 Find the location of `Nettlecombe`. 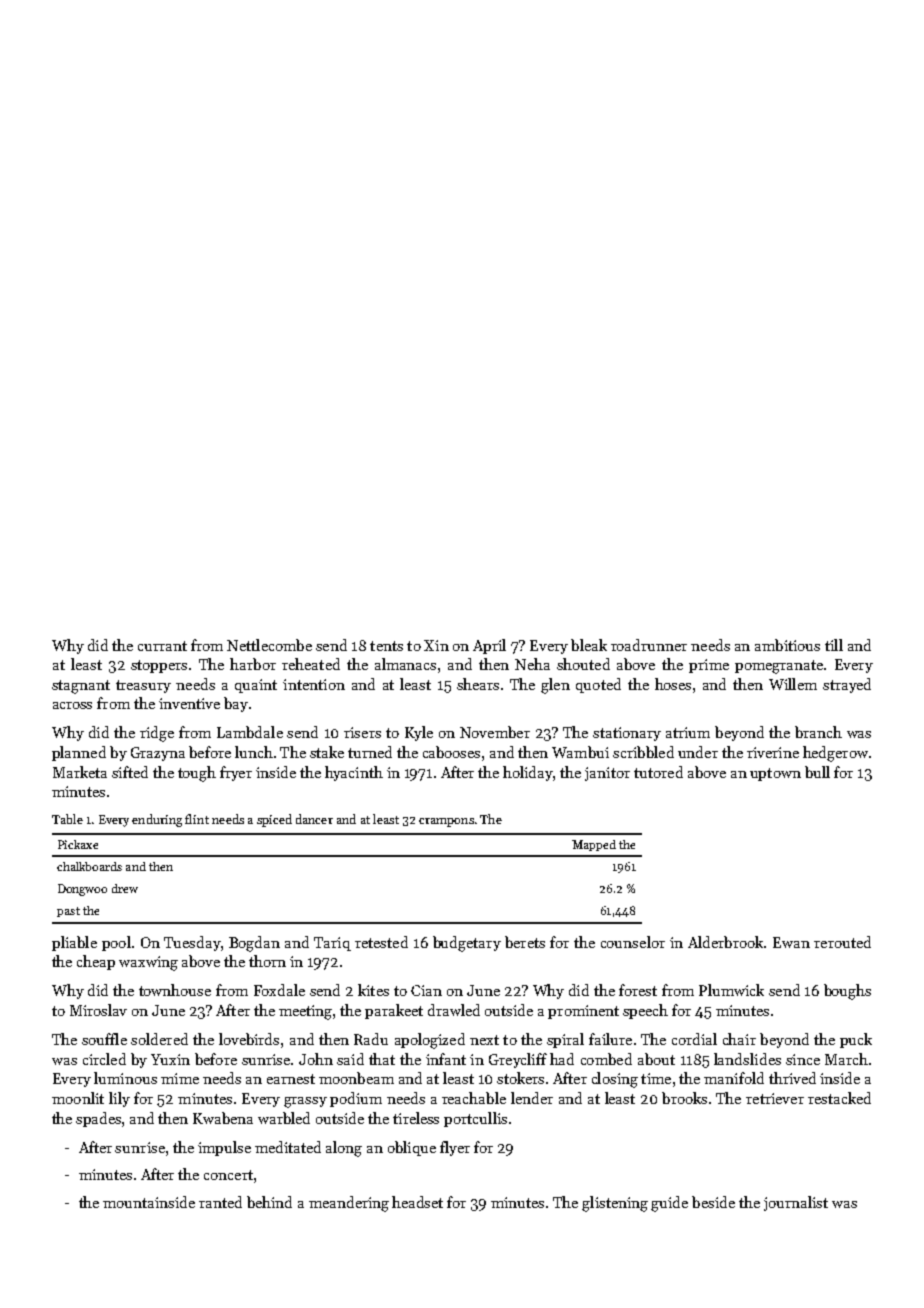

Nettlecombe is located at coordinates (269, 645).
